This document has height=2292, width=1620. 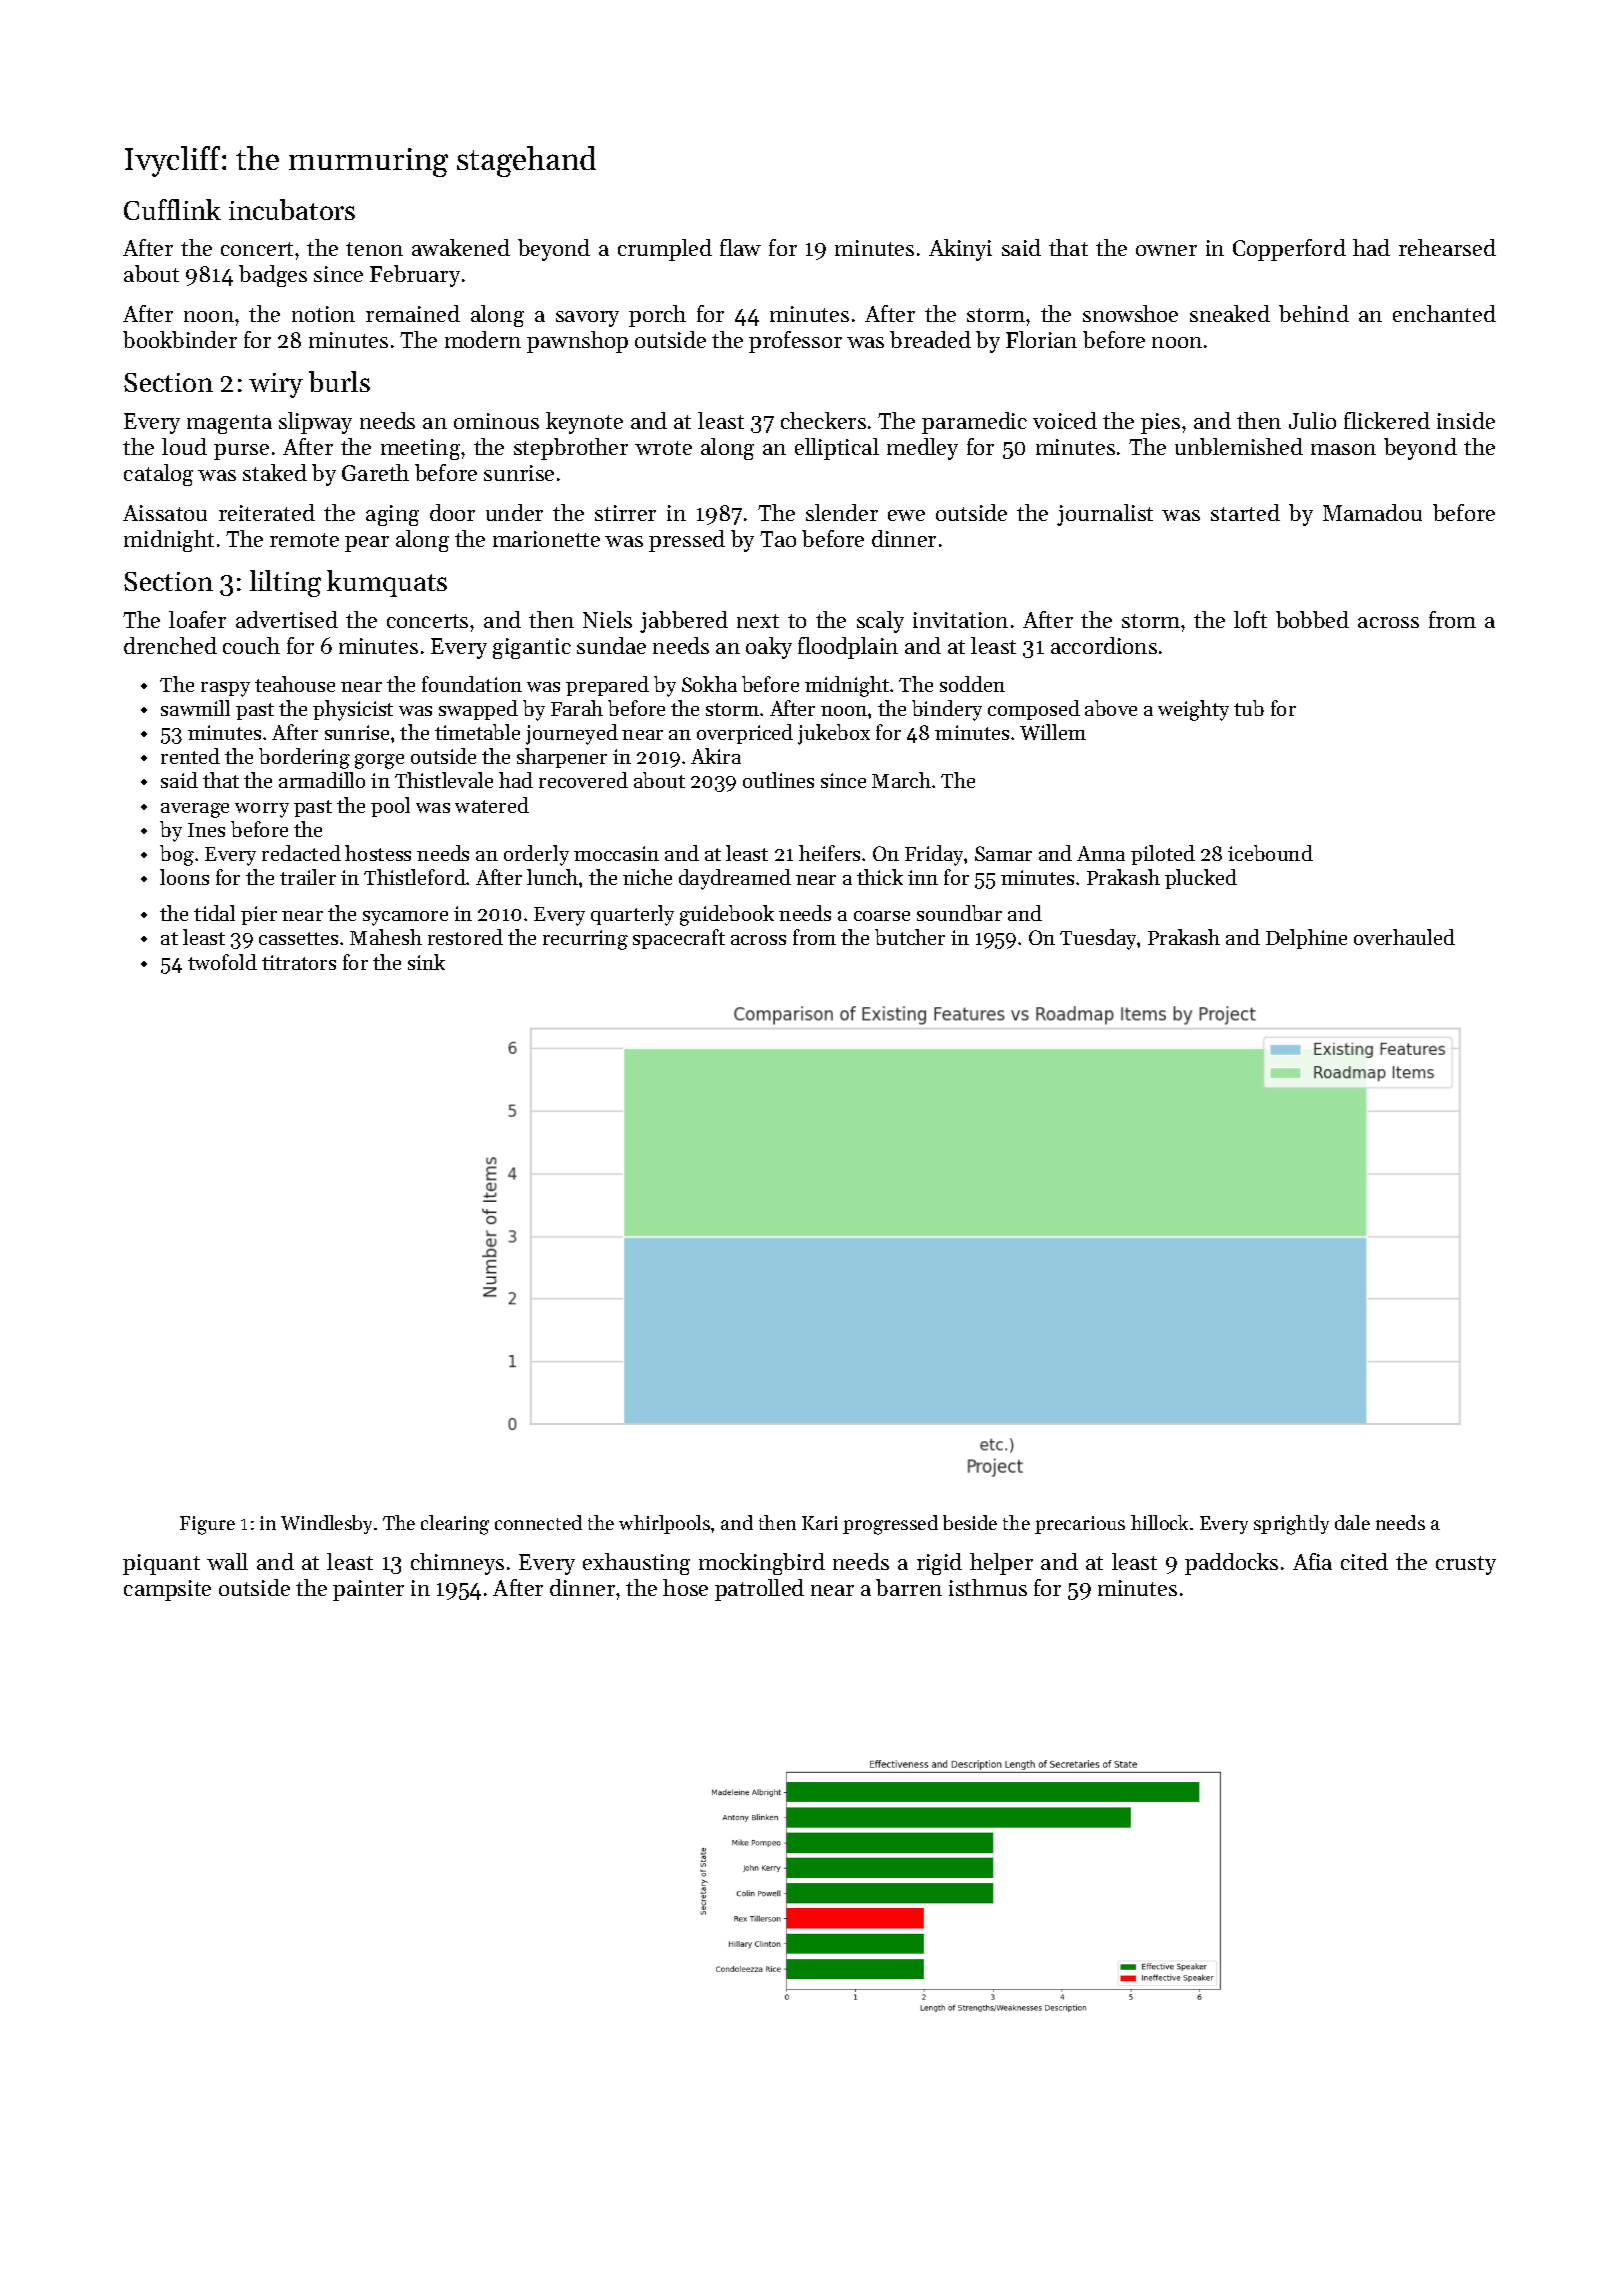 What do you see at coordinates (1201, 879) in the document?
I see `plucked` at bounding box center [1201, 879].
